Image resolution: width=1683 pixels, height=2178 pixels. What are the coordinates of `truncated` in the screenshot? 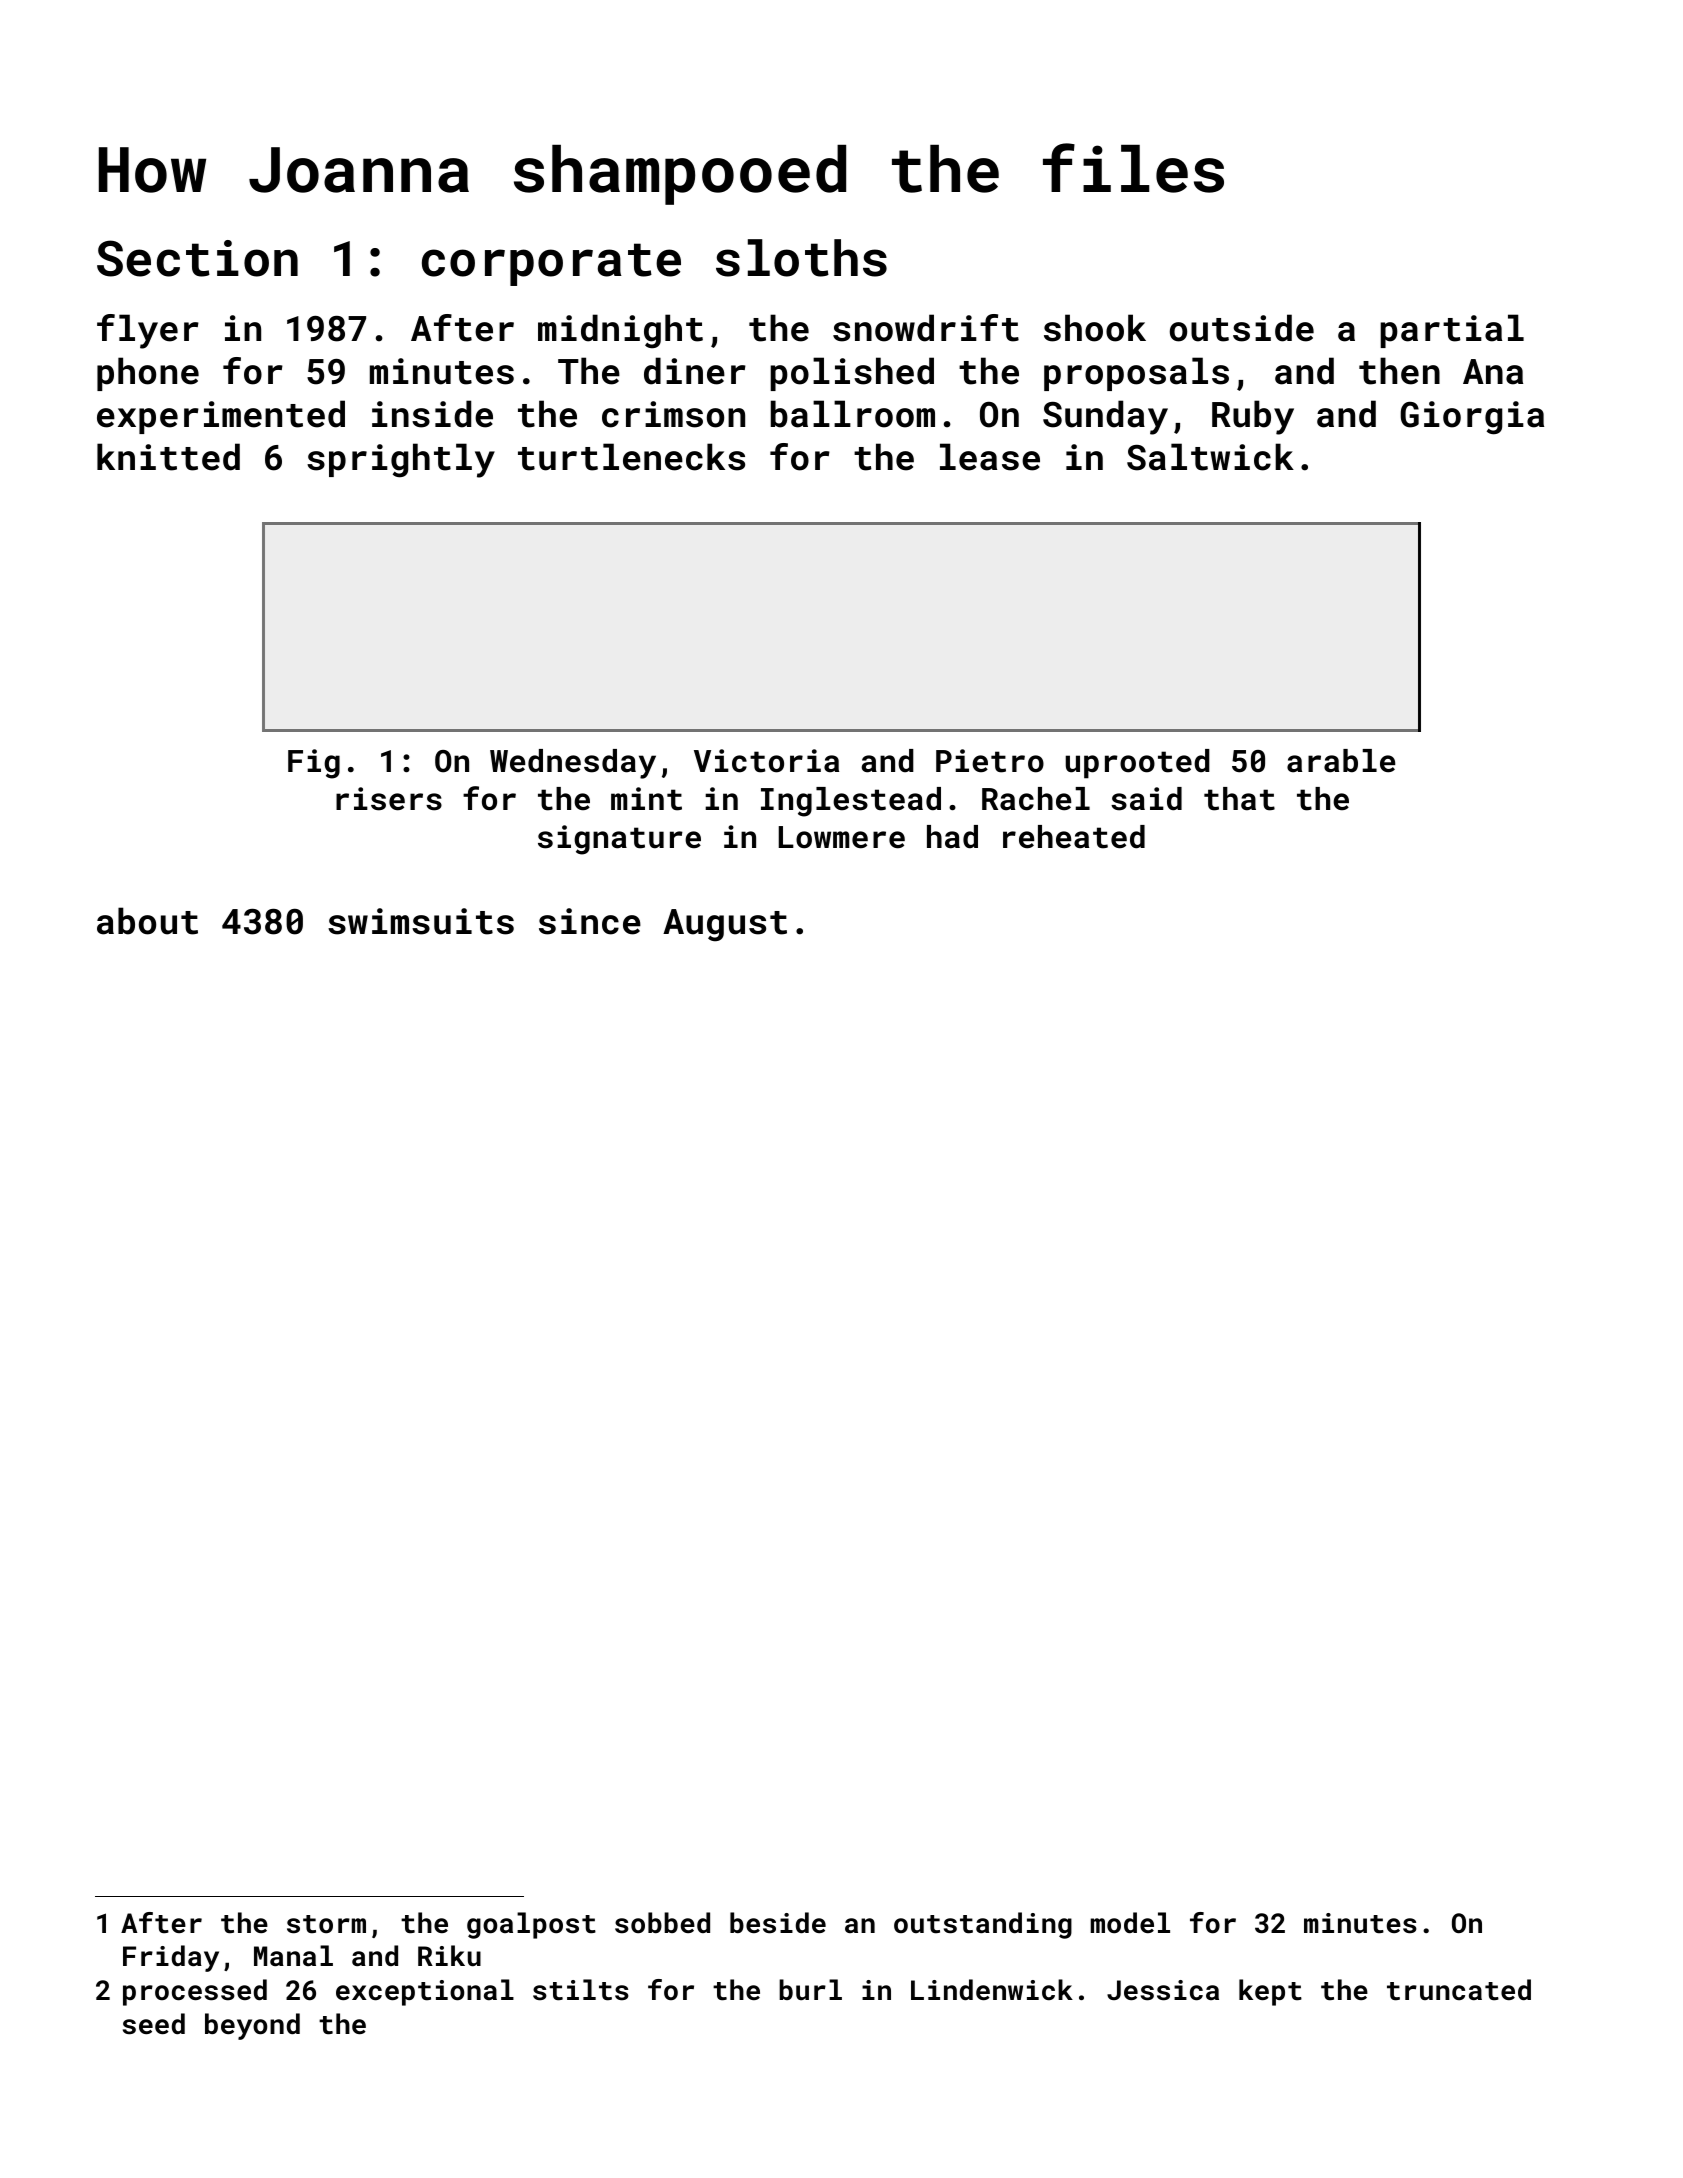 It's located at (1459, 1990).
